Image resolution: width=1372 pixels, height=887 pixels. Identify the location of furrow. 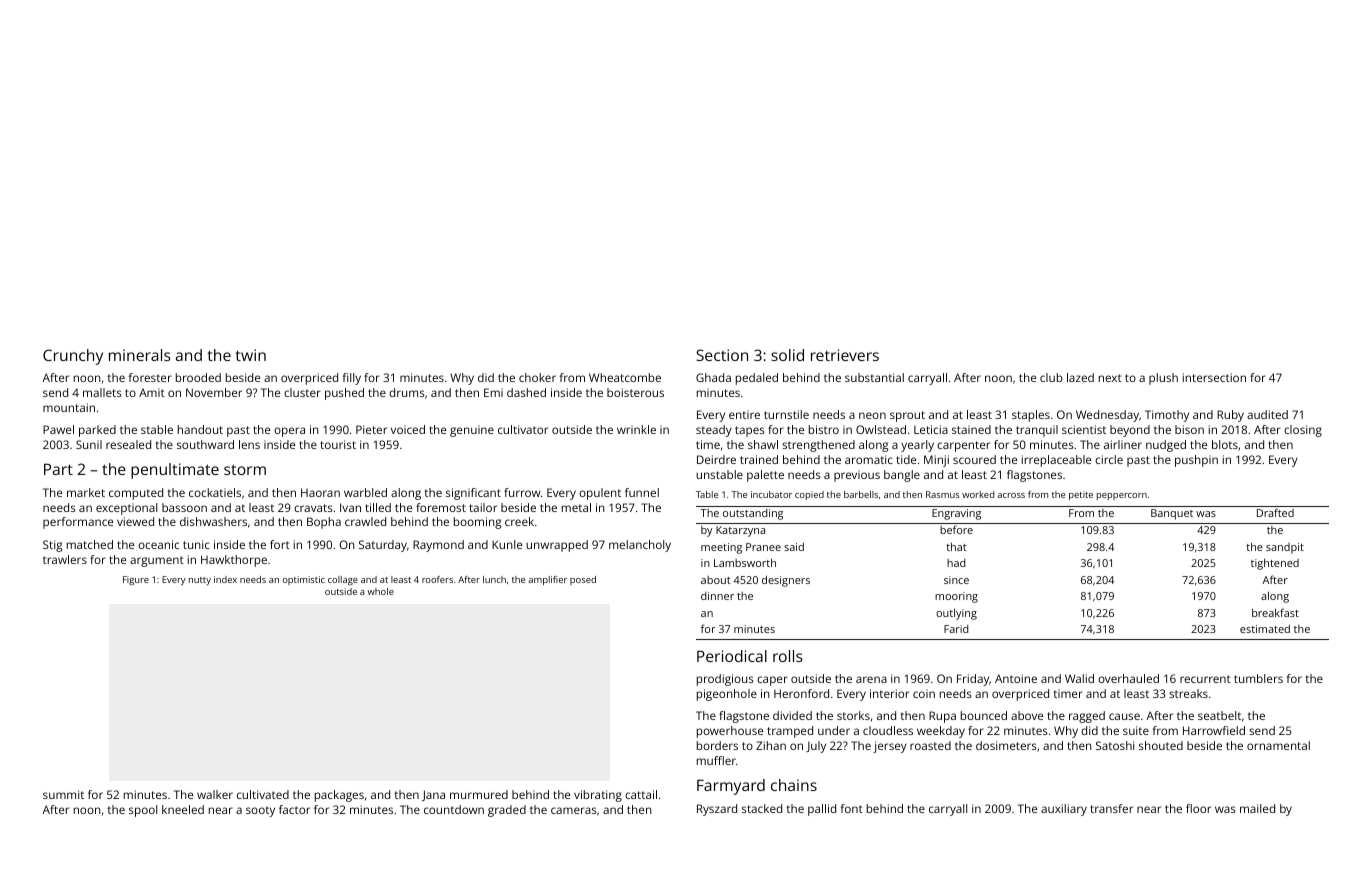
(522, 492).
